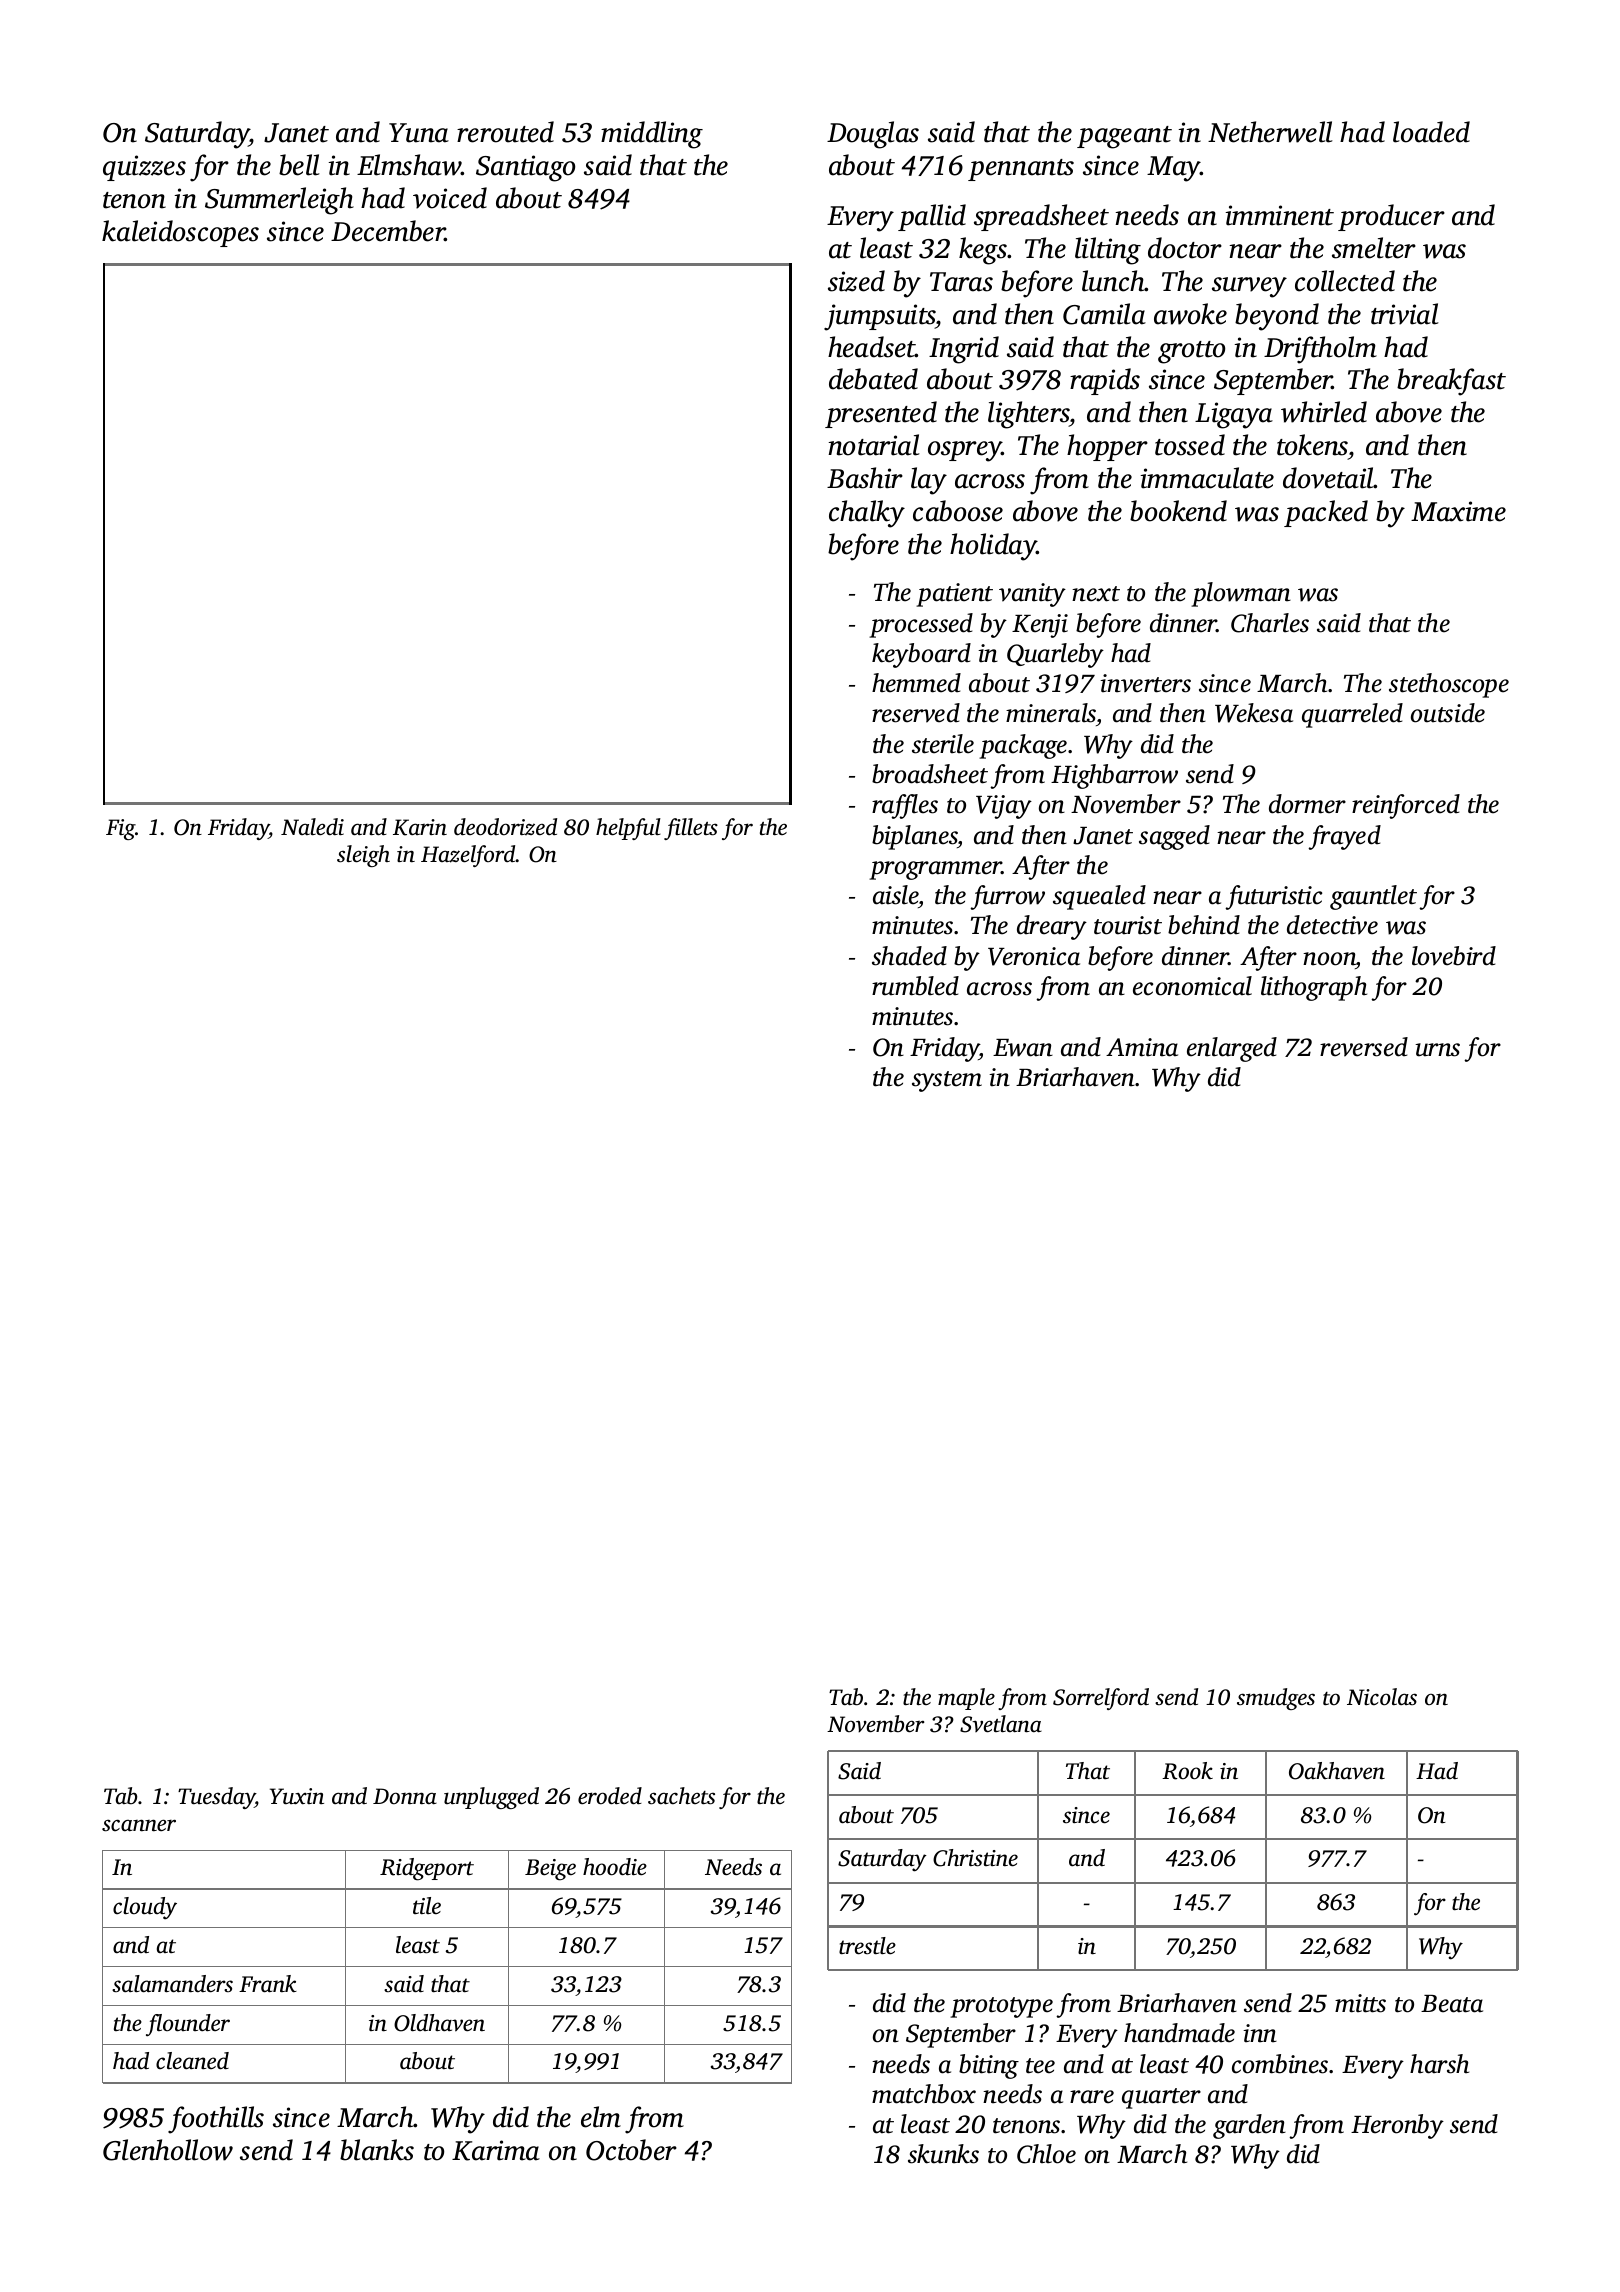  Describe the element at coordinates (505, 827) in the document. I see `deodorized` at that location.
